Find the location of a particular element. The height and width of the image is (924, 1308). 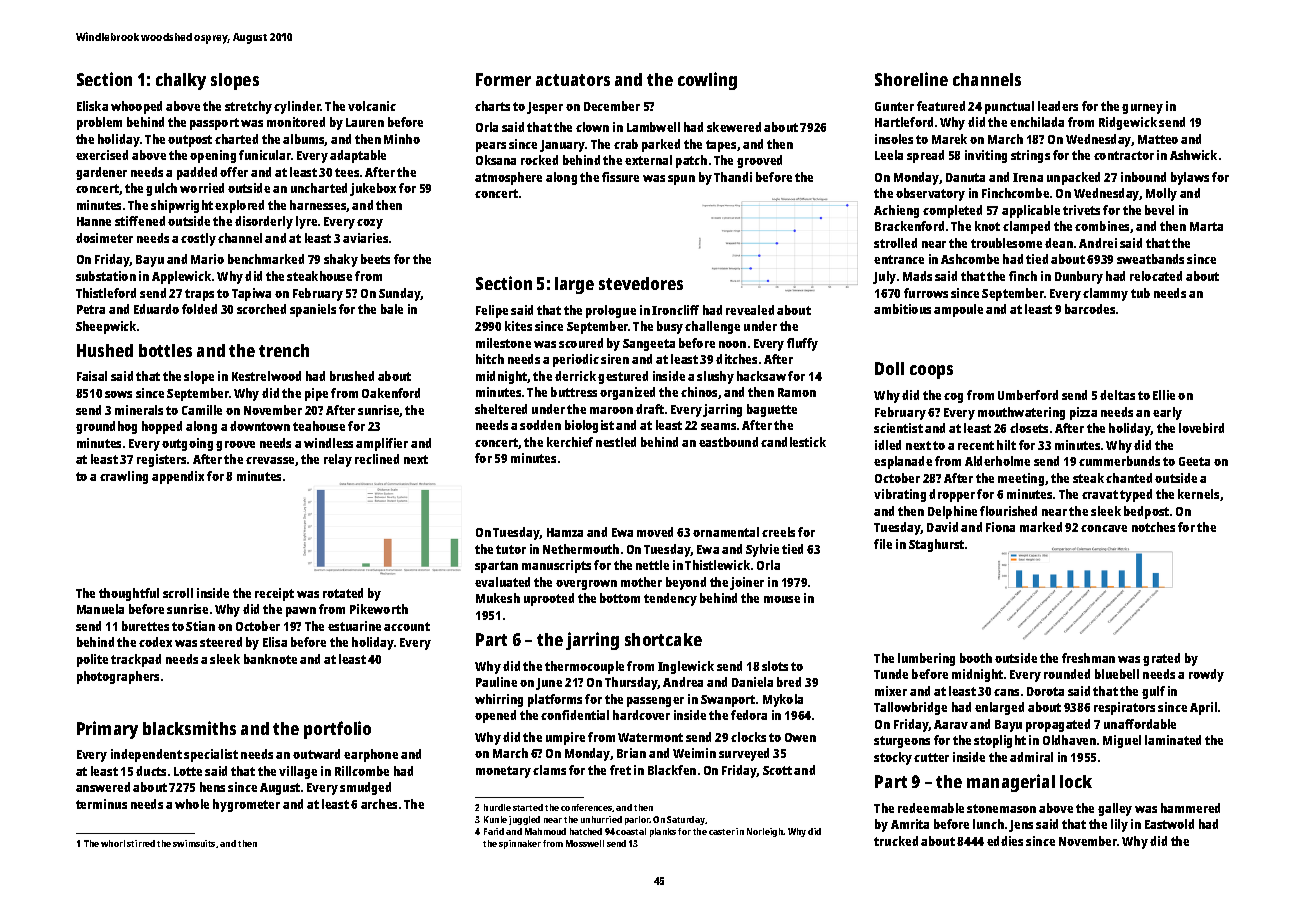

revealed is located at coordinates (750, 310).
